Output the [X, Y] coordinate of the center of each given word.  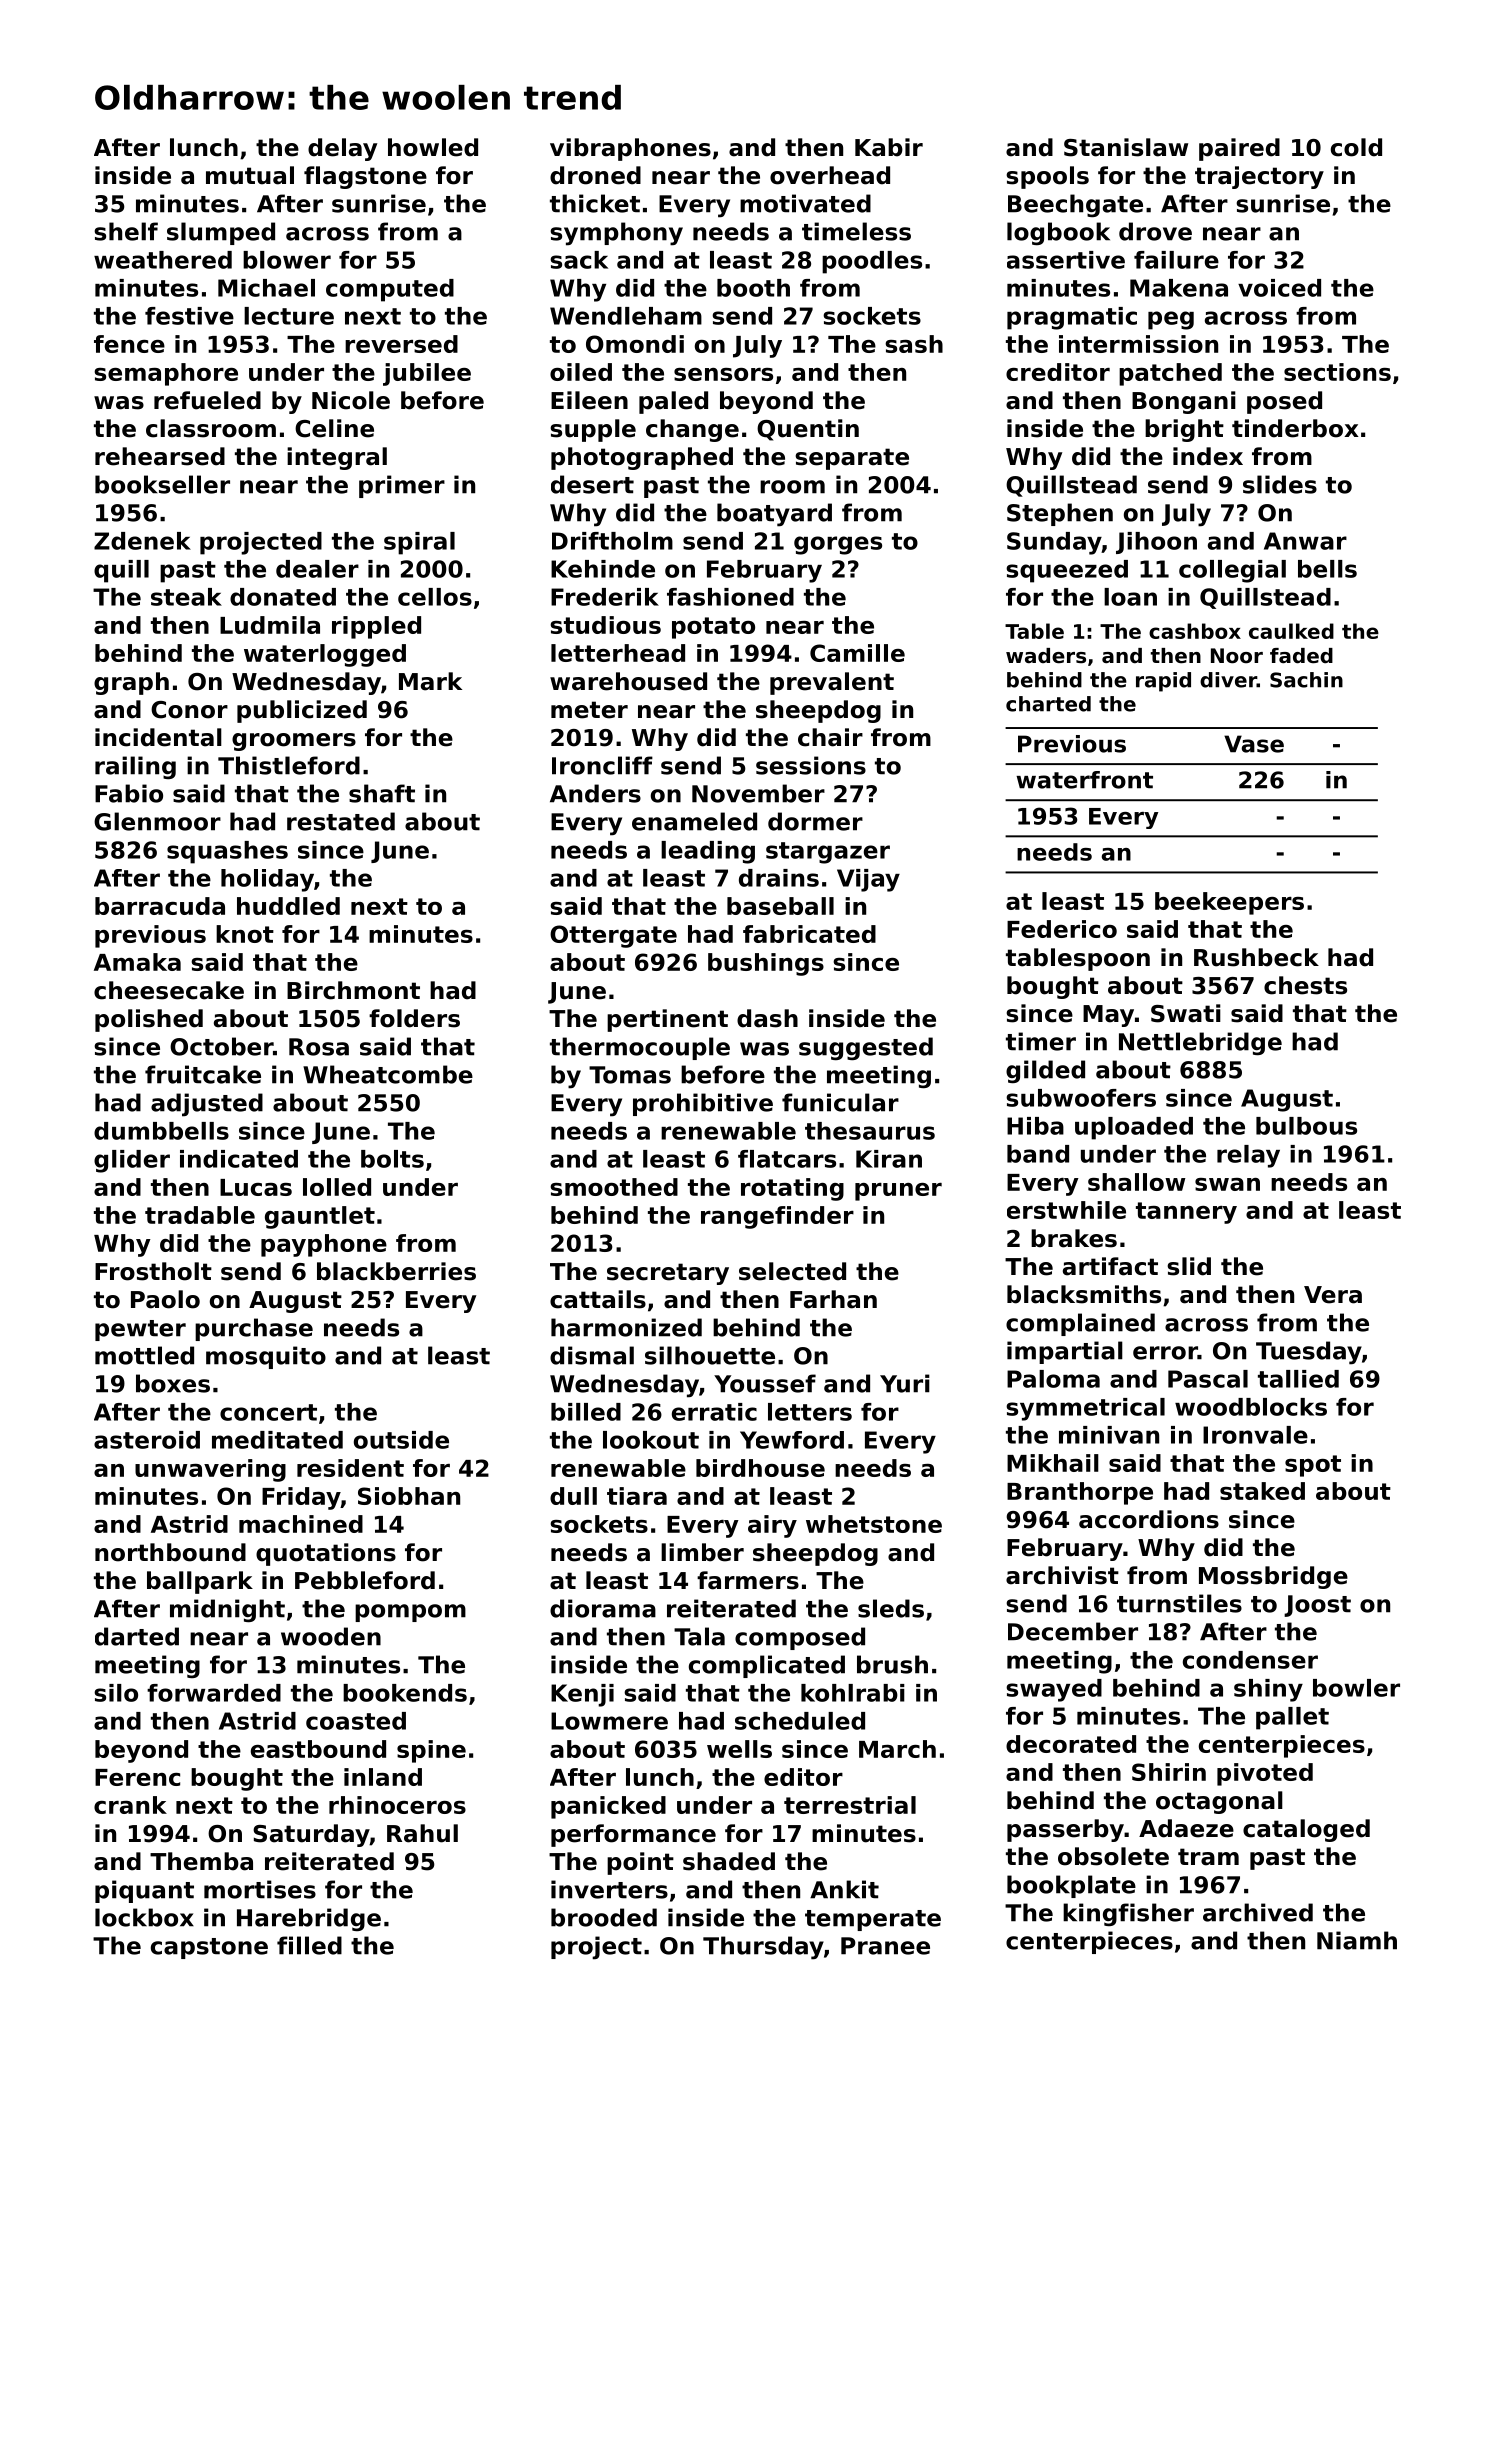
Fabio [129, 793]
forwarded [214, 1693]
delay [342, 149]
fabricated [809, 934]
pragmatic [1072, 318]
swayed [1054, 1690]
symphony [616, 234]
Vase [1254, 744]
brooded [604, 1917]
